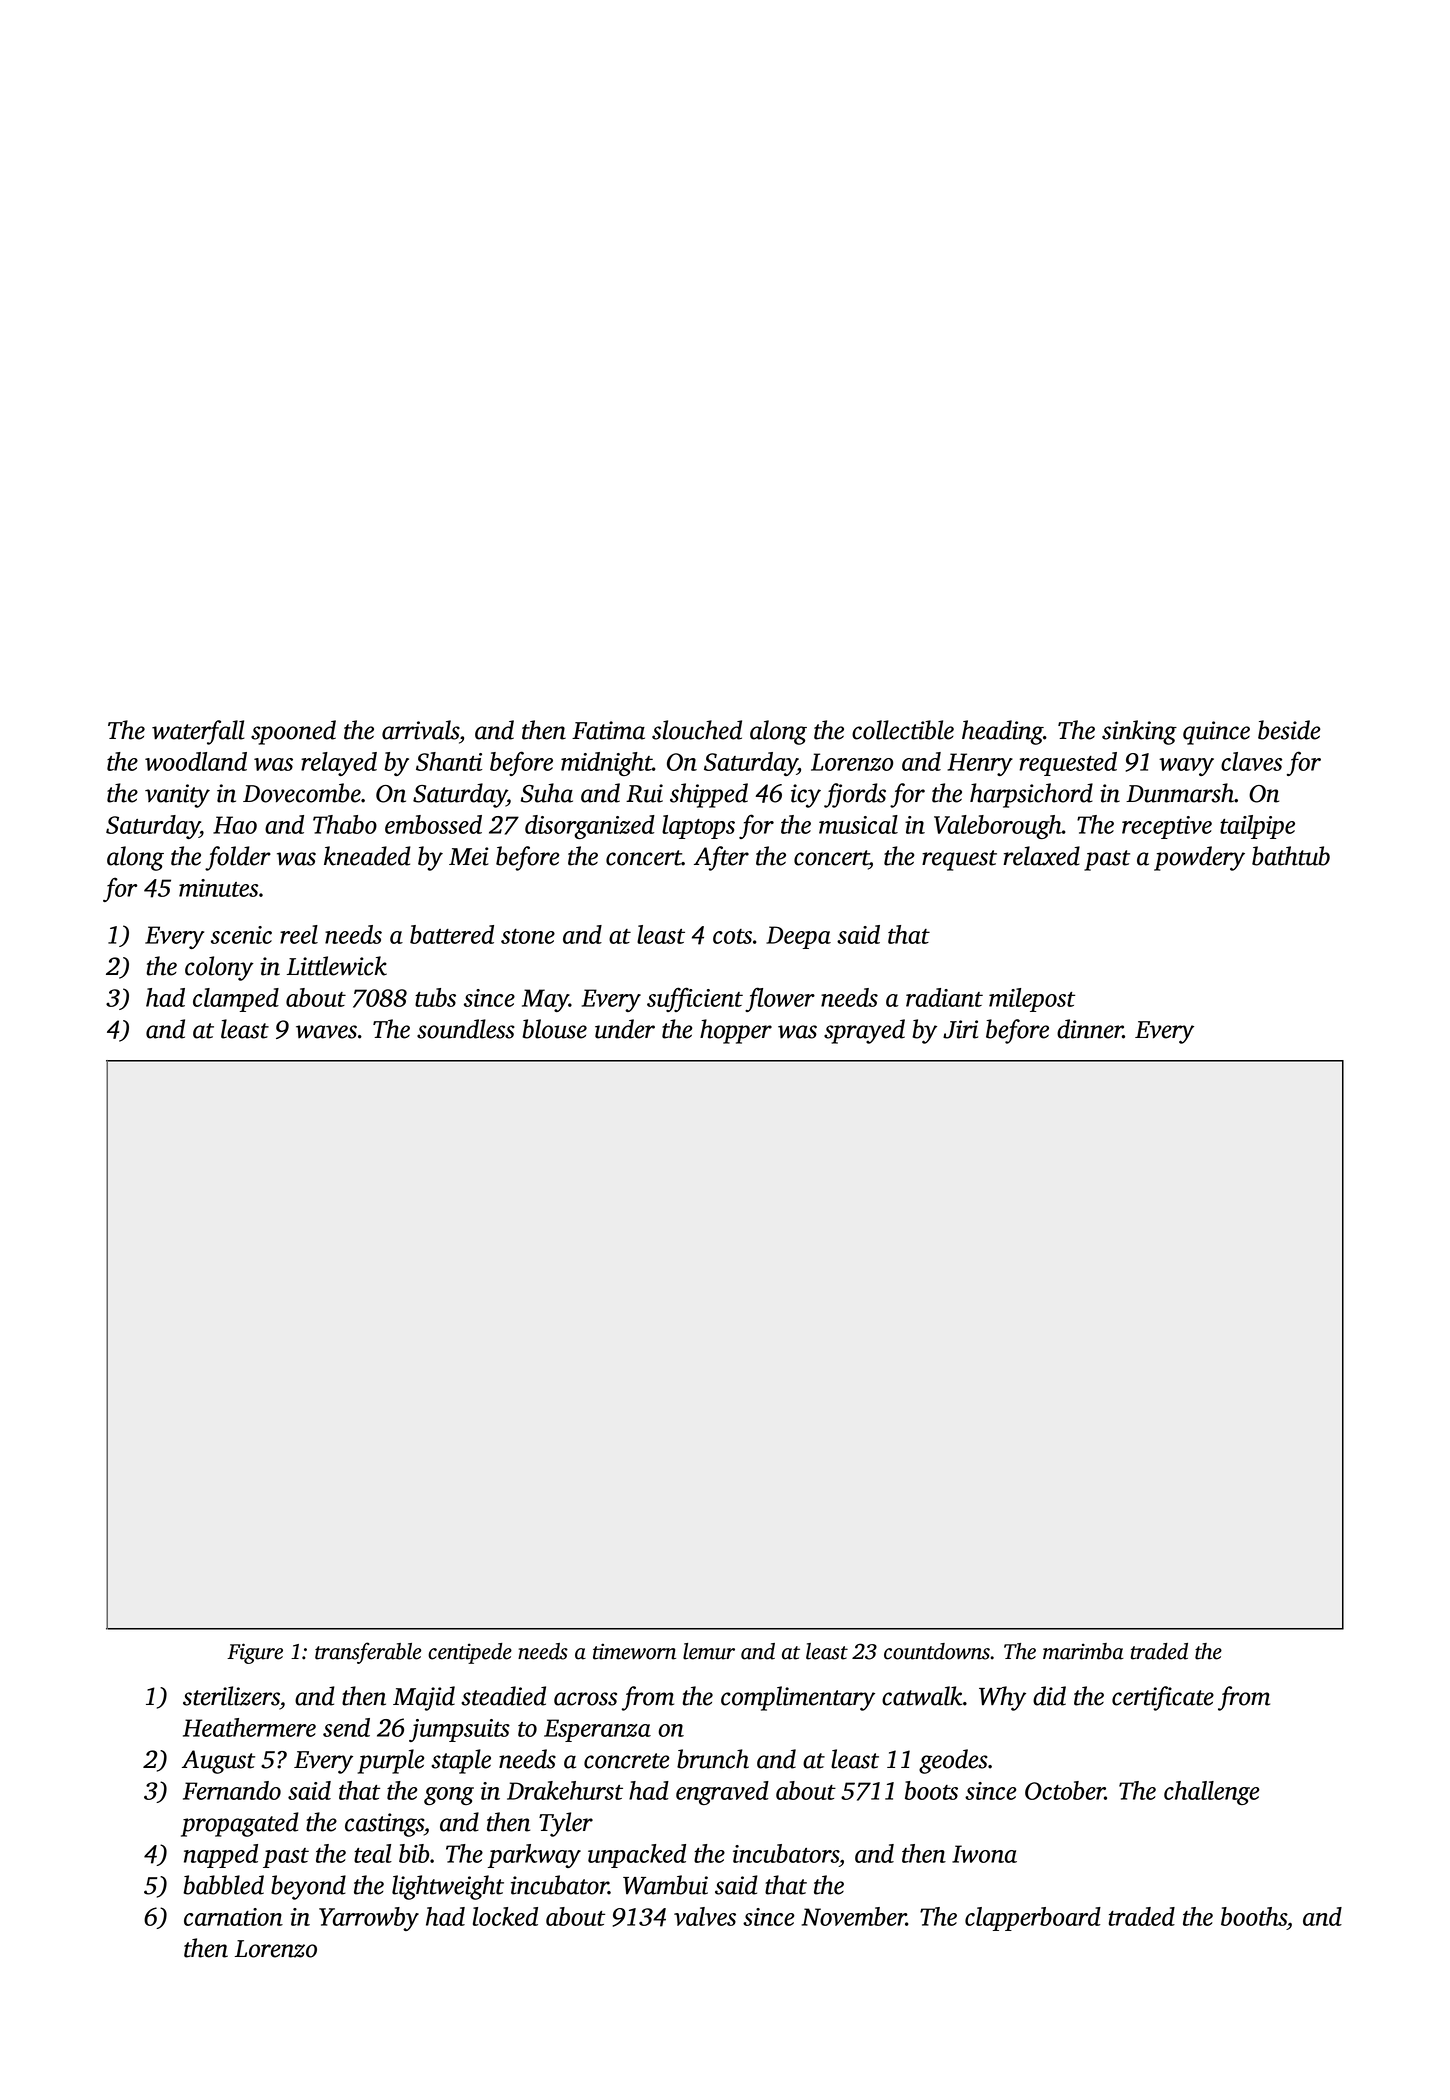 The height and width of the page is (2100, 1450). Describe the element at coordinates (241, 935) in the page. I see `scenic` at that location.
